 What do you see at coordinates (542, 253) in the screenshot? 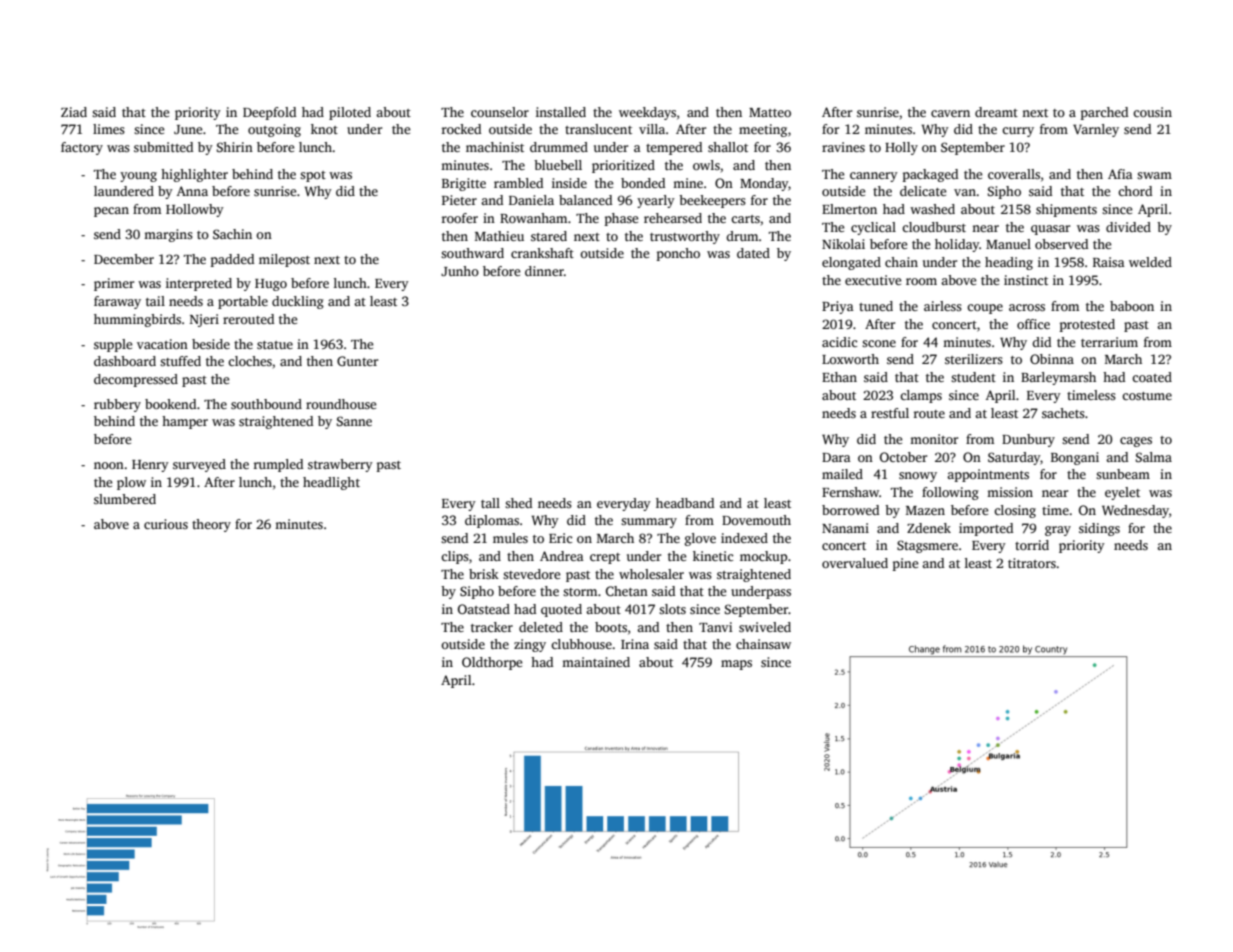
I see `crankshaft` at bounding box center [542, 253].
